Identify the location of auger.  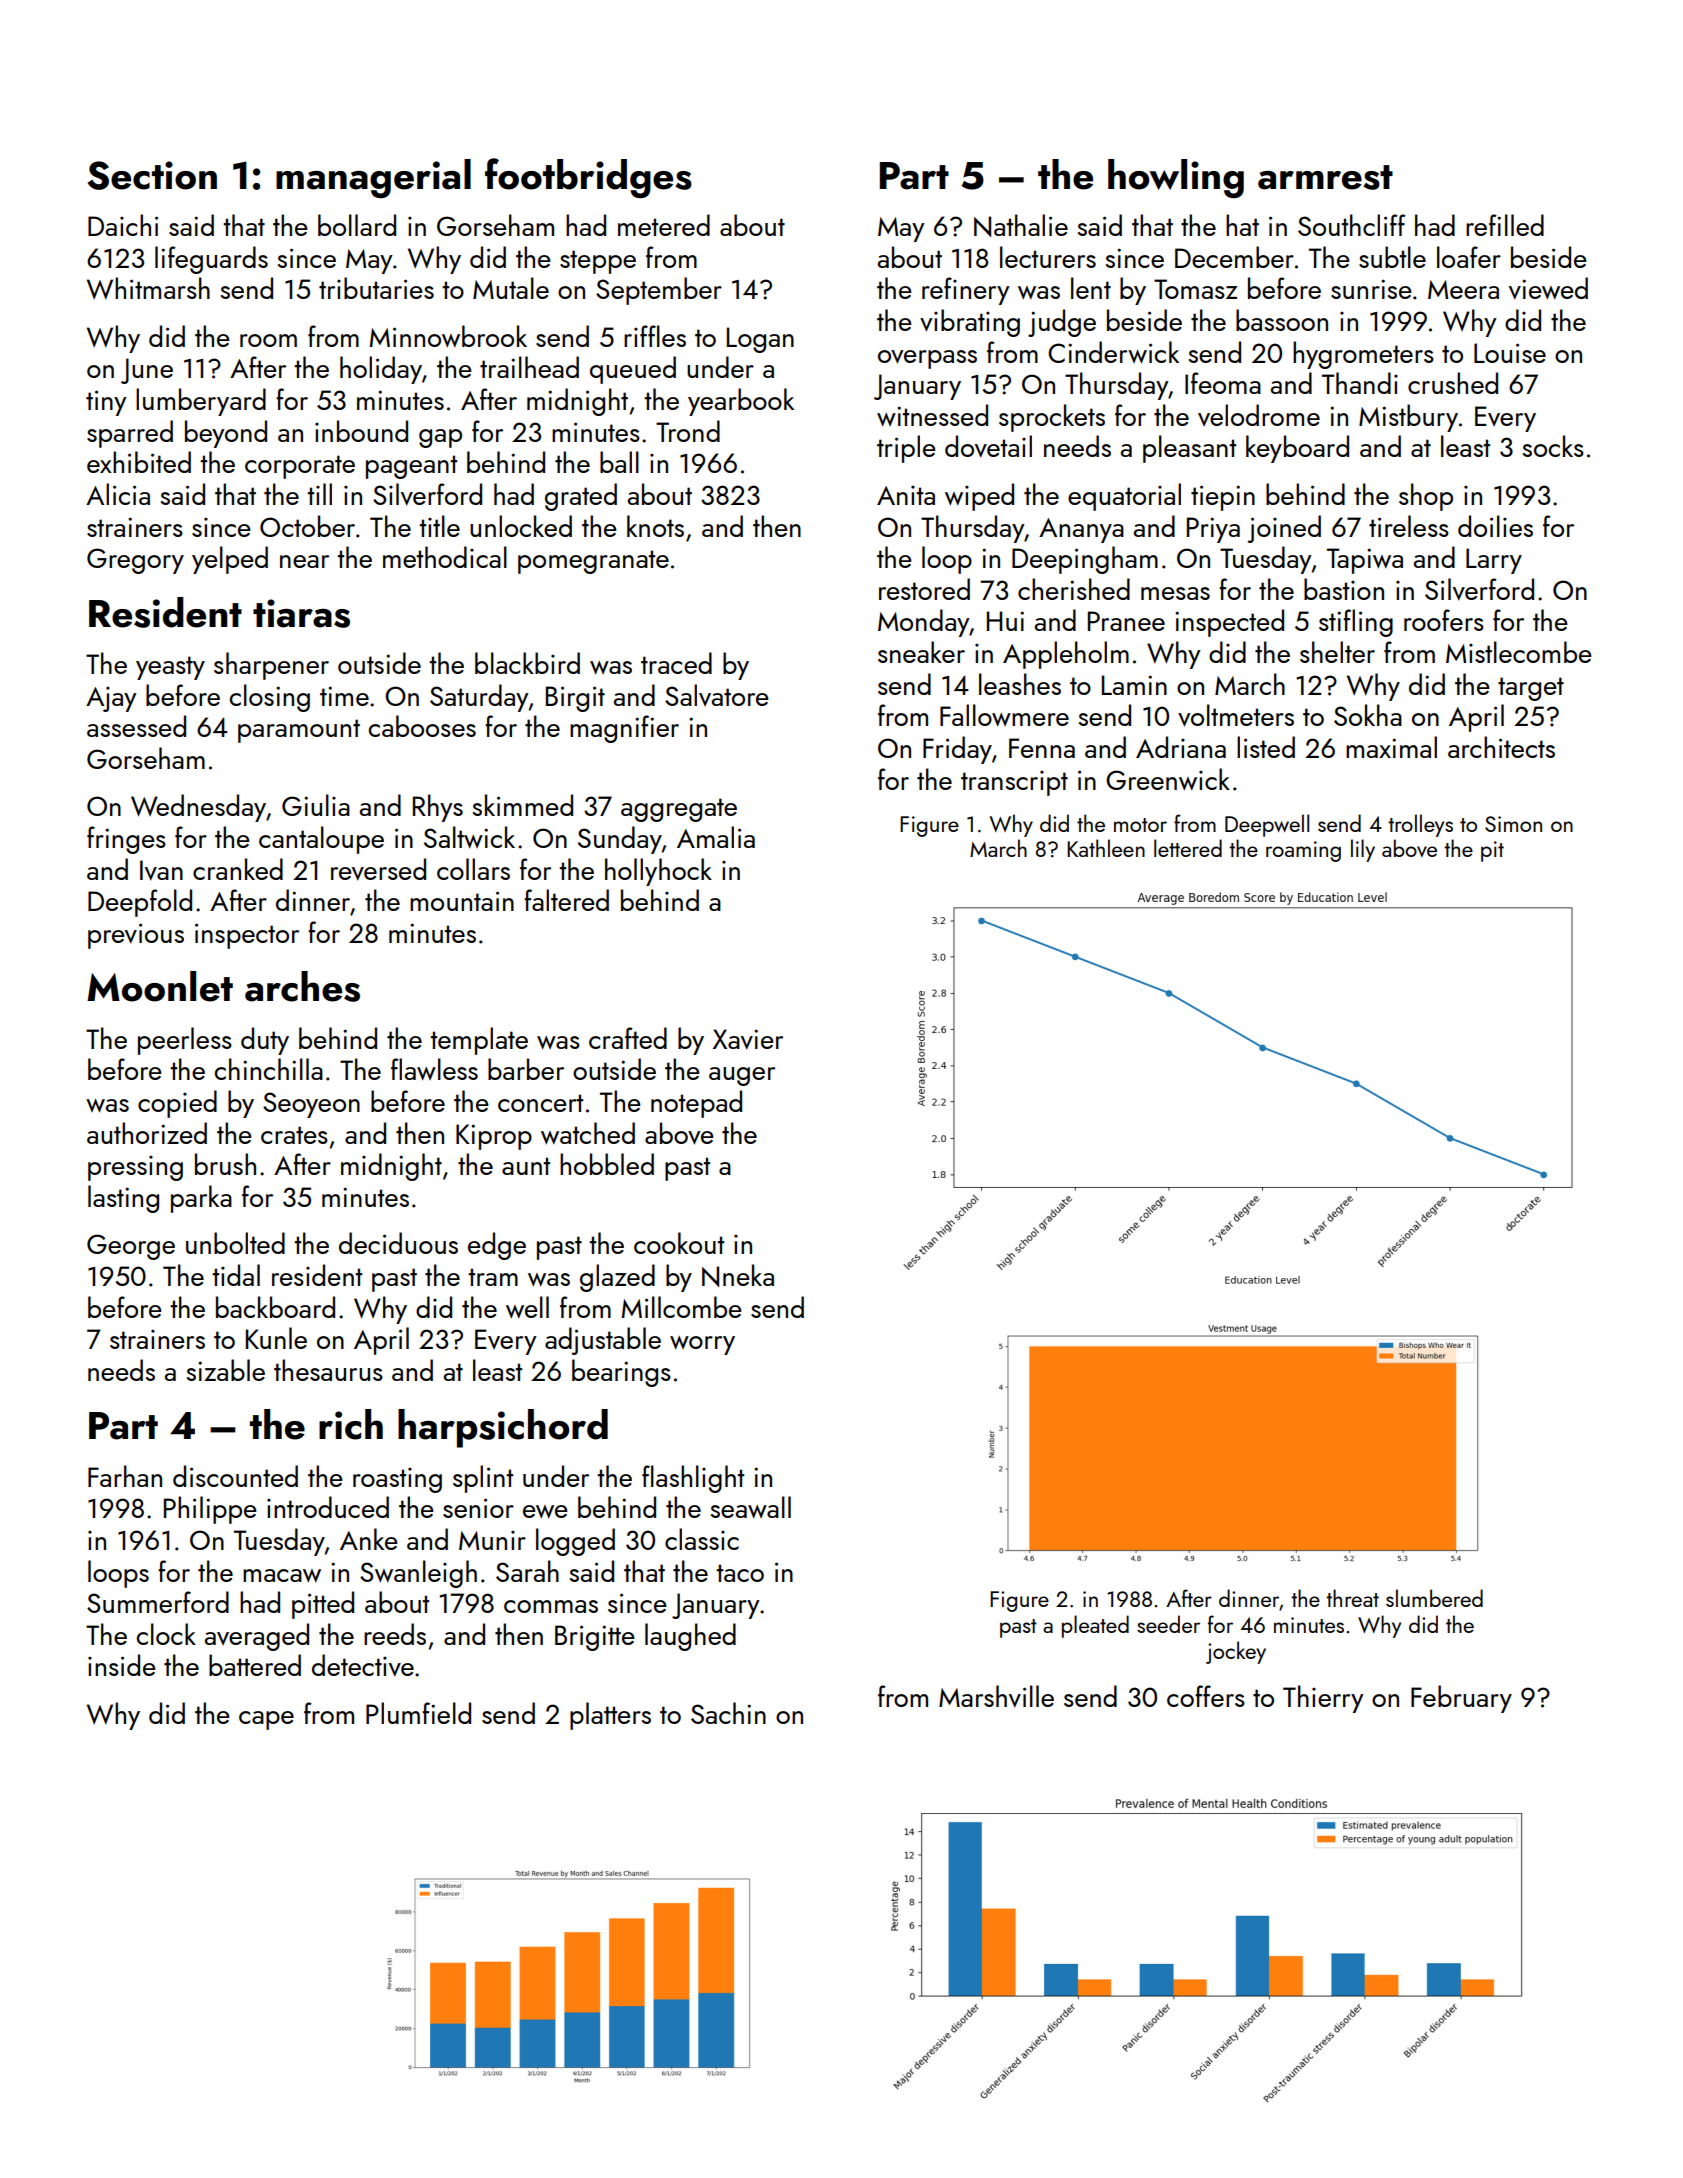
(742, 1076).
